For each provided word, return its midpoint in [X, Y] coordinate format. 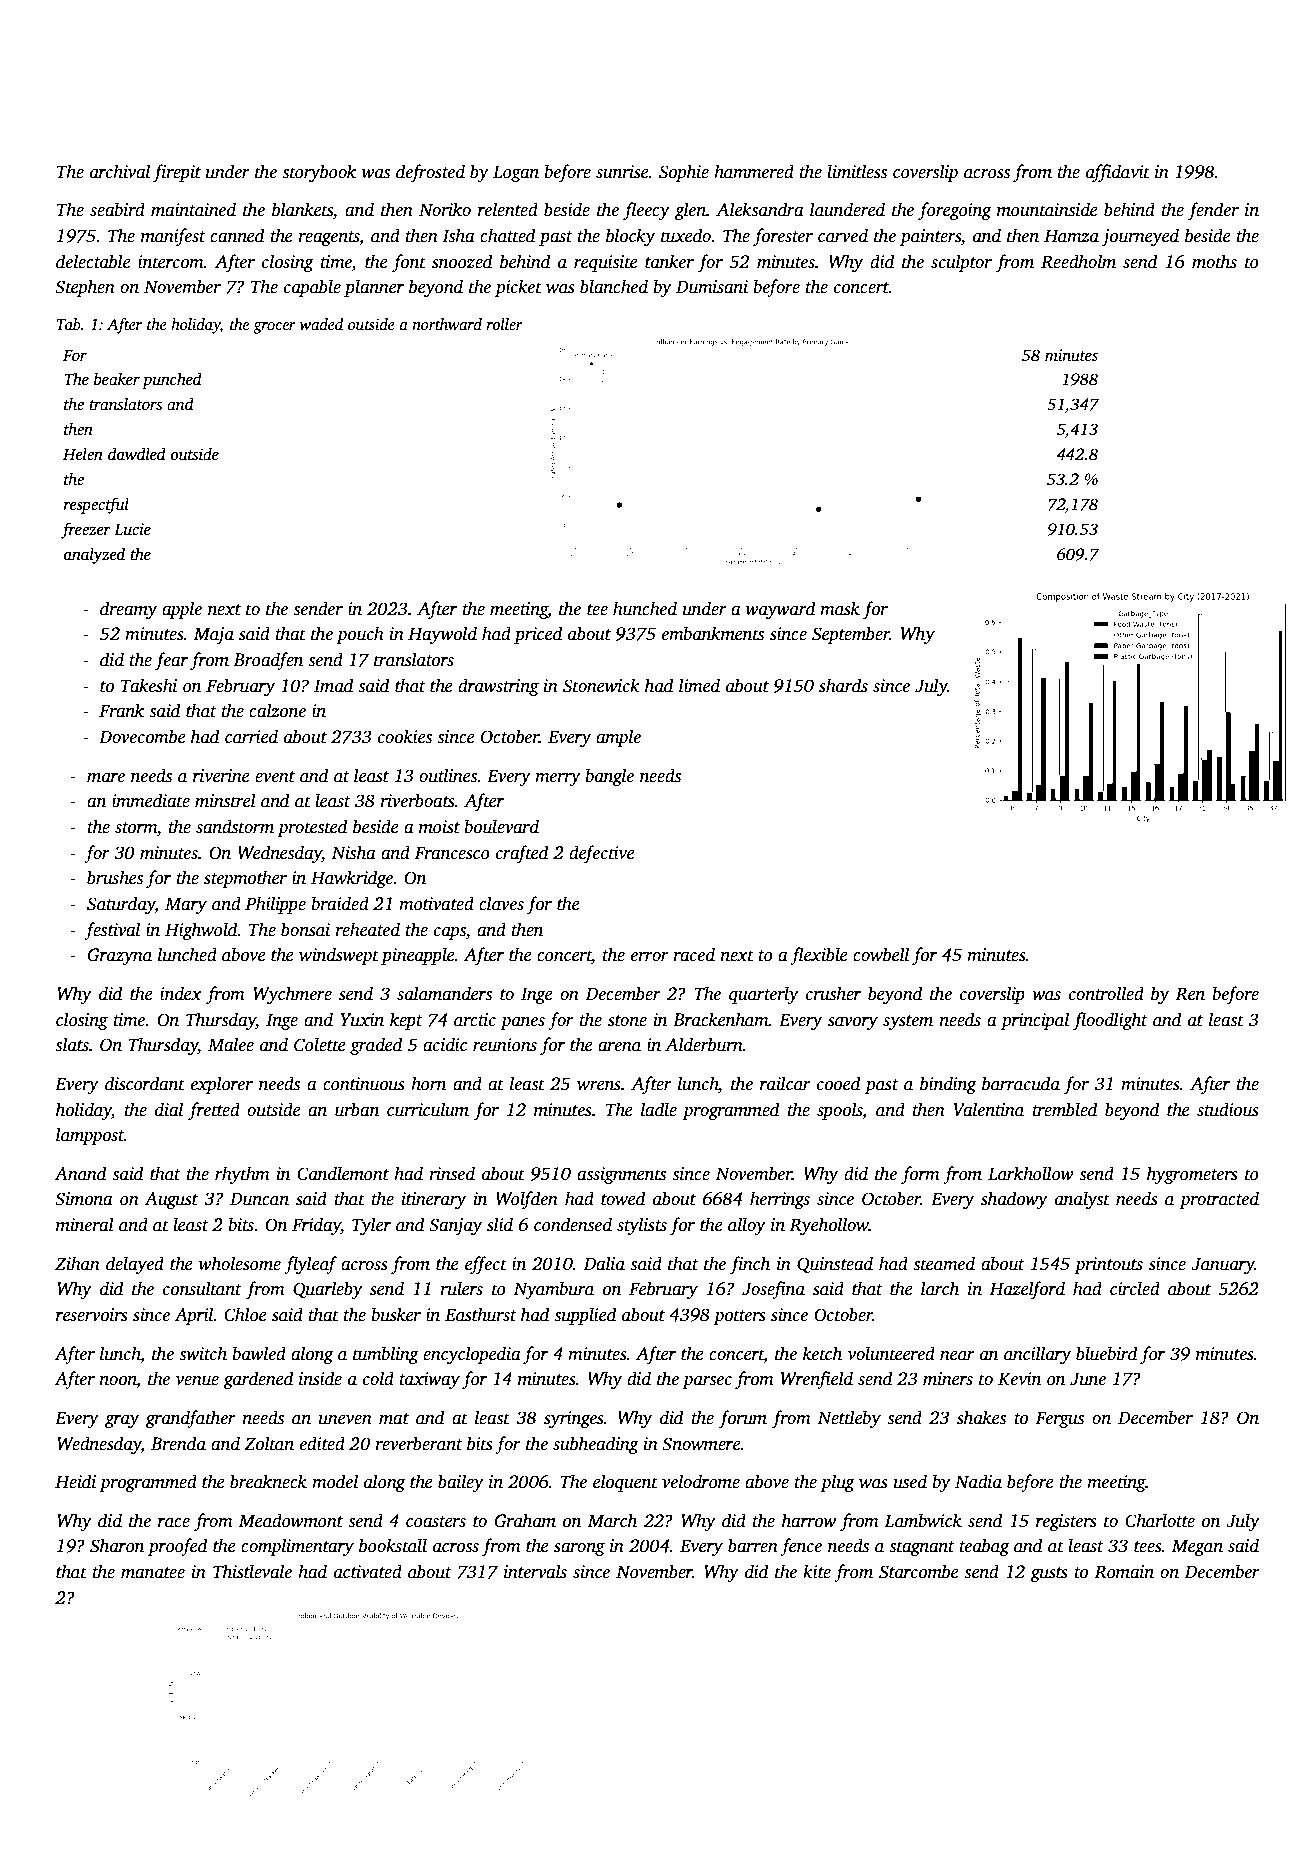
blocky [630, 237]
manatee [153, 1573]
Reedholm [1078, 261]
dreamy [128, 610]
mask [840, 608]
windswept [339, 956]
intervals [535, 1571]
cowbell [881, 954]
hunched [645, 608]
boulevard [501, 826]
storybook [319, 173]
